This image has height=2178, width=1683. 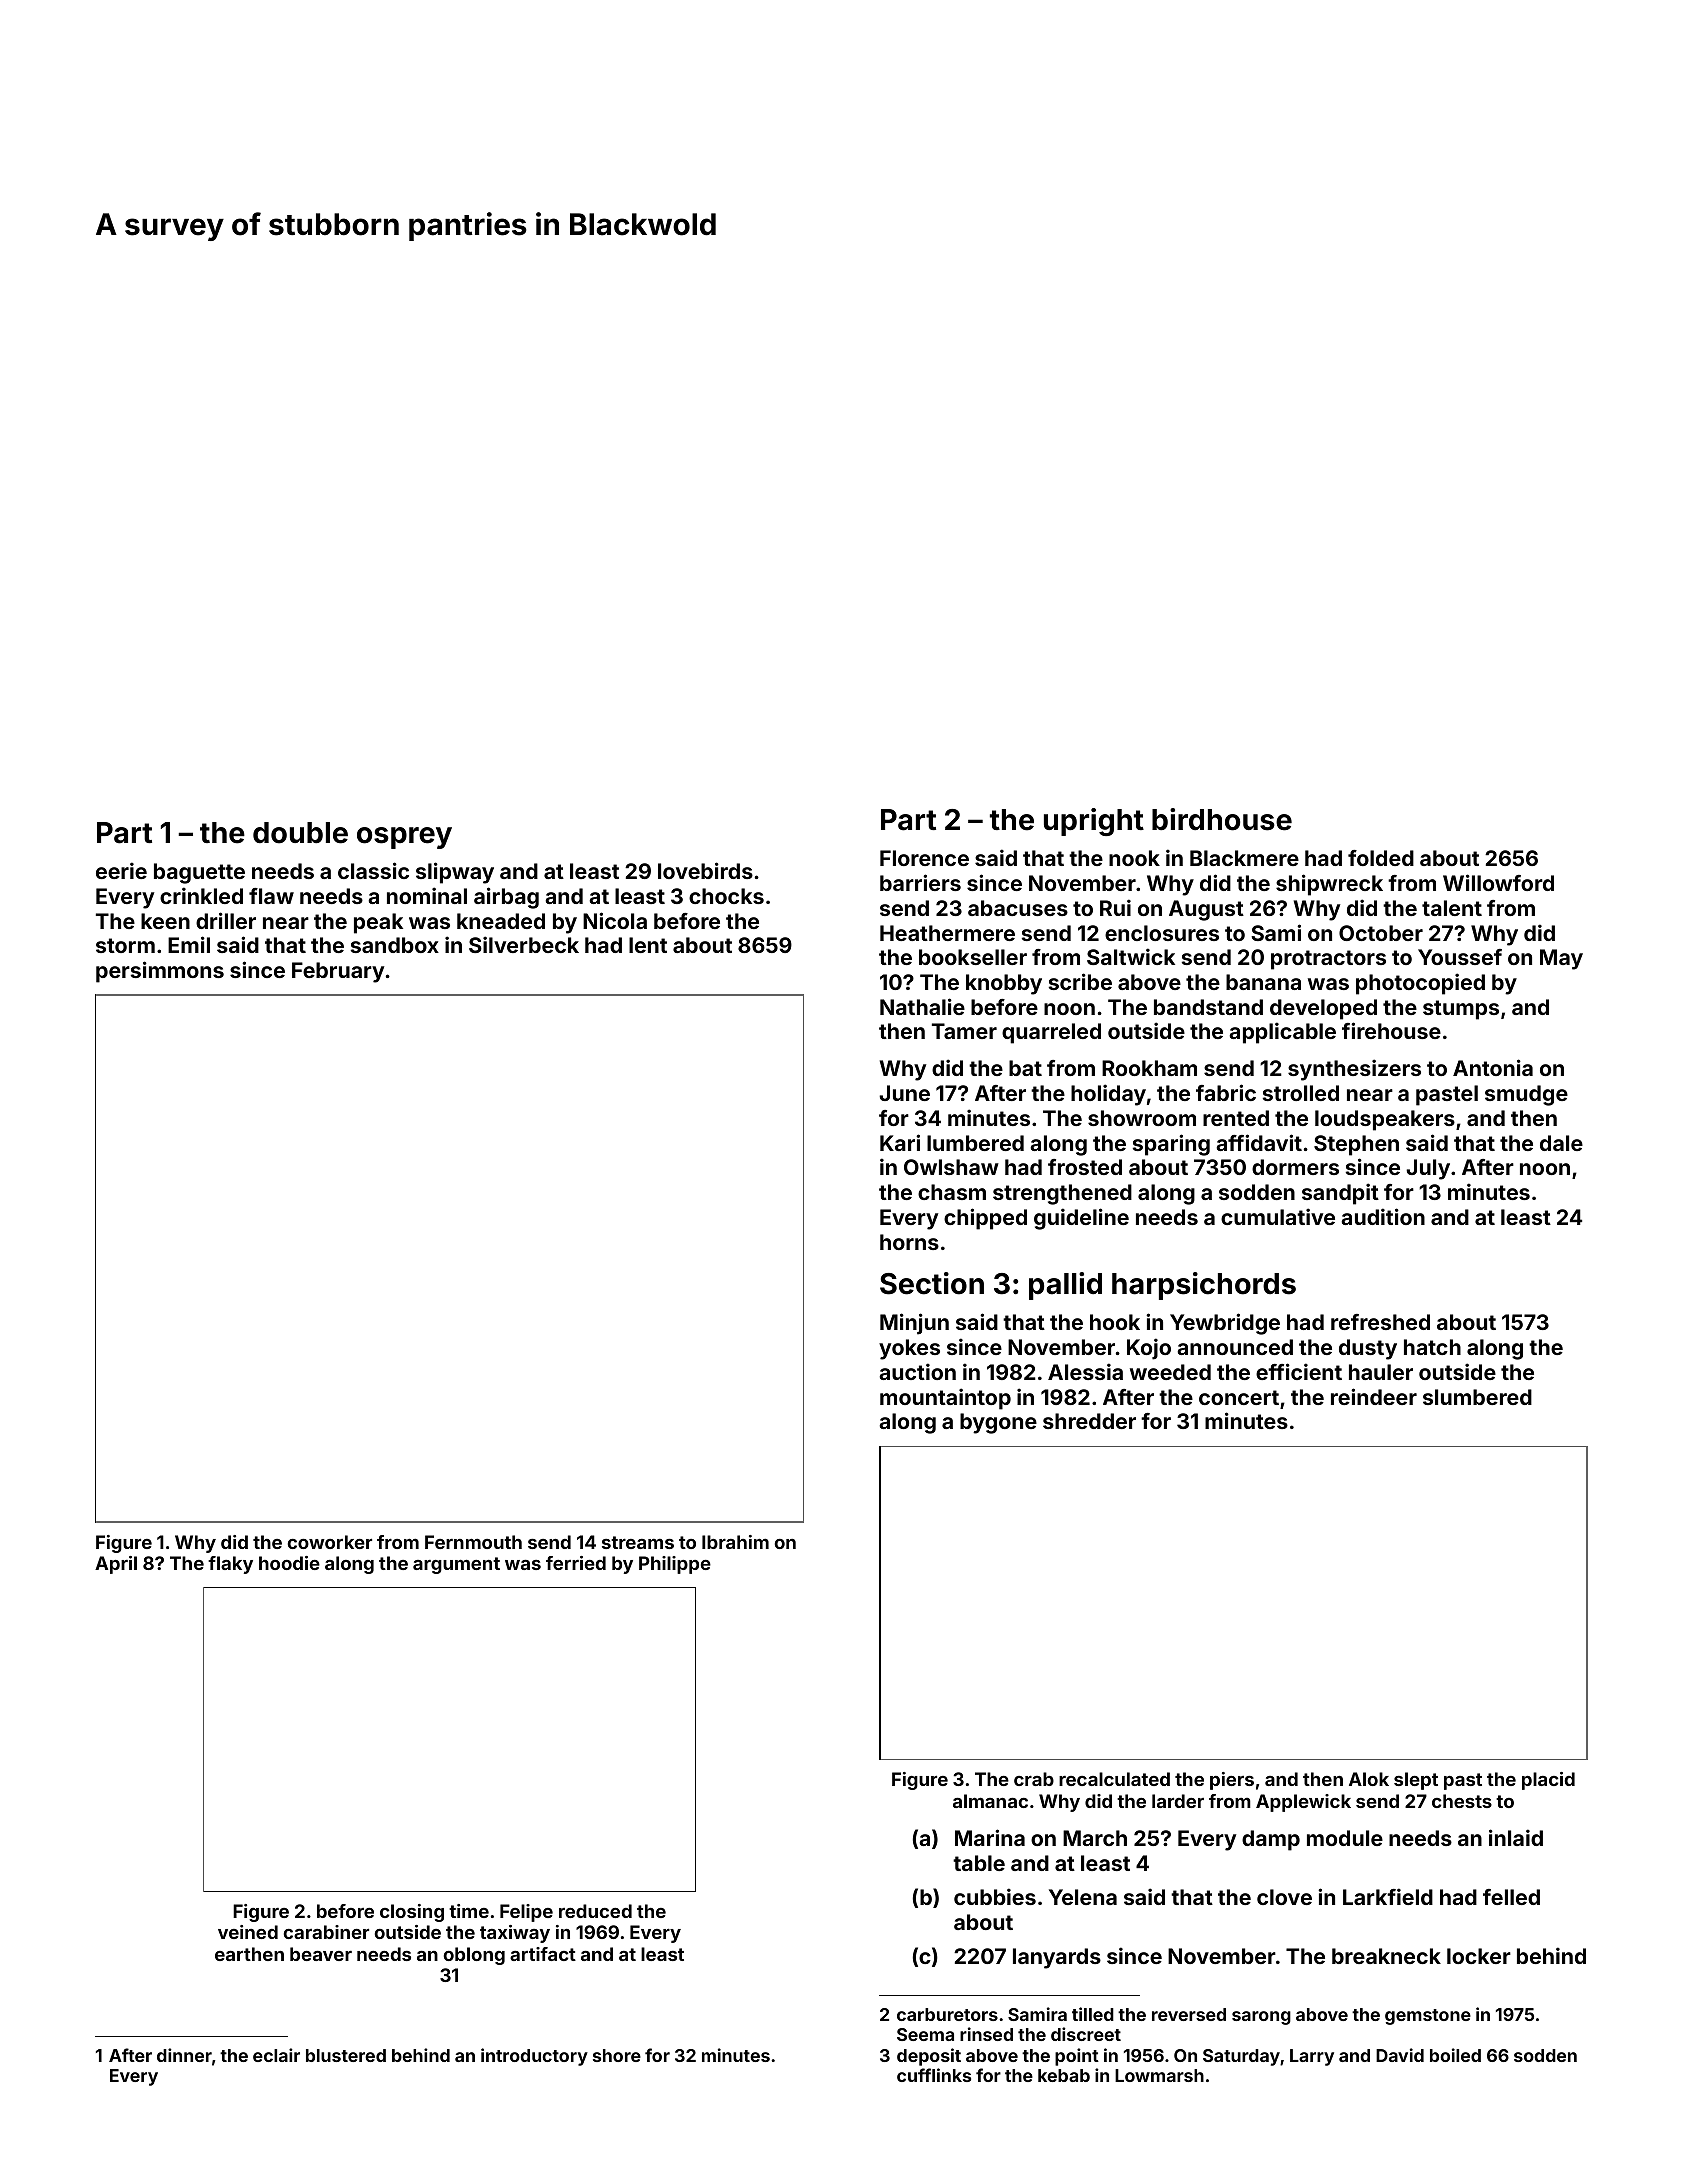 I want to click on beaver, so click(x=321, y=1954).
